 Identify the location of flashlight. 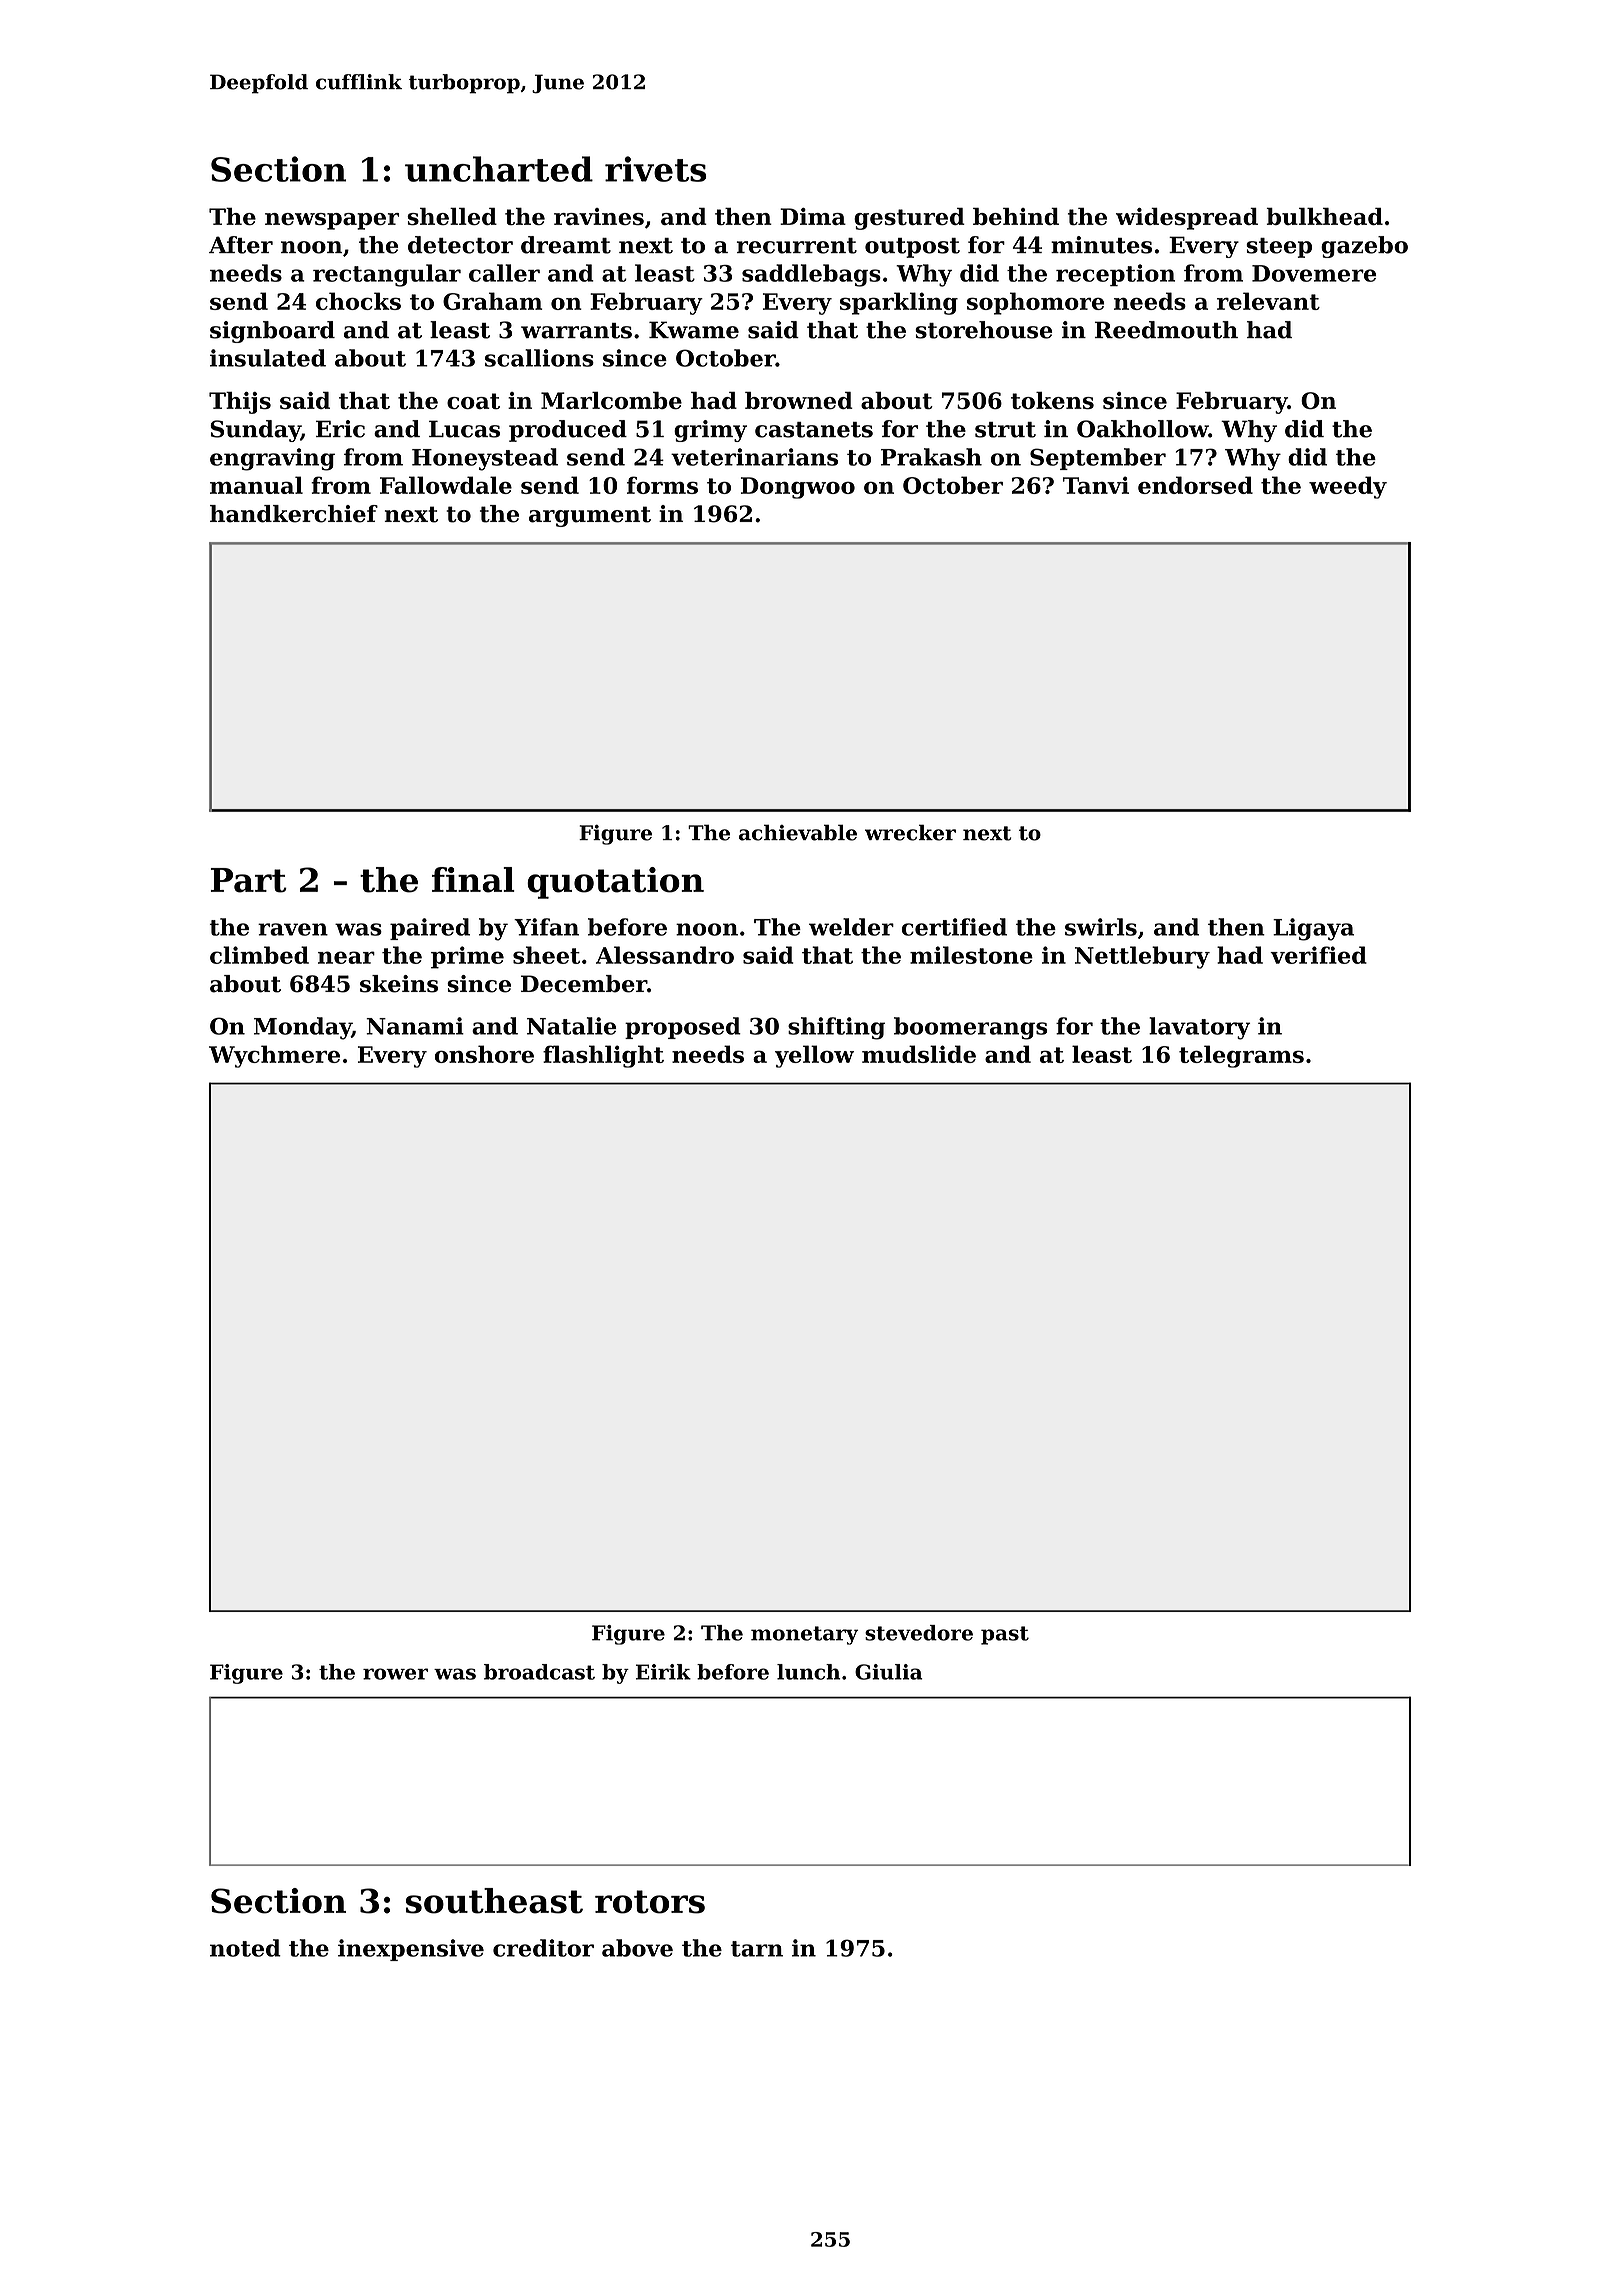
(603, 1056).
